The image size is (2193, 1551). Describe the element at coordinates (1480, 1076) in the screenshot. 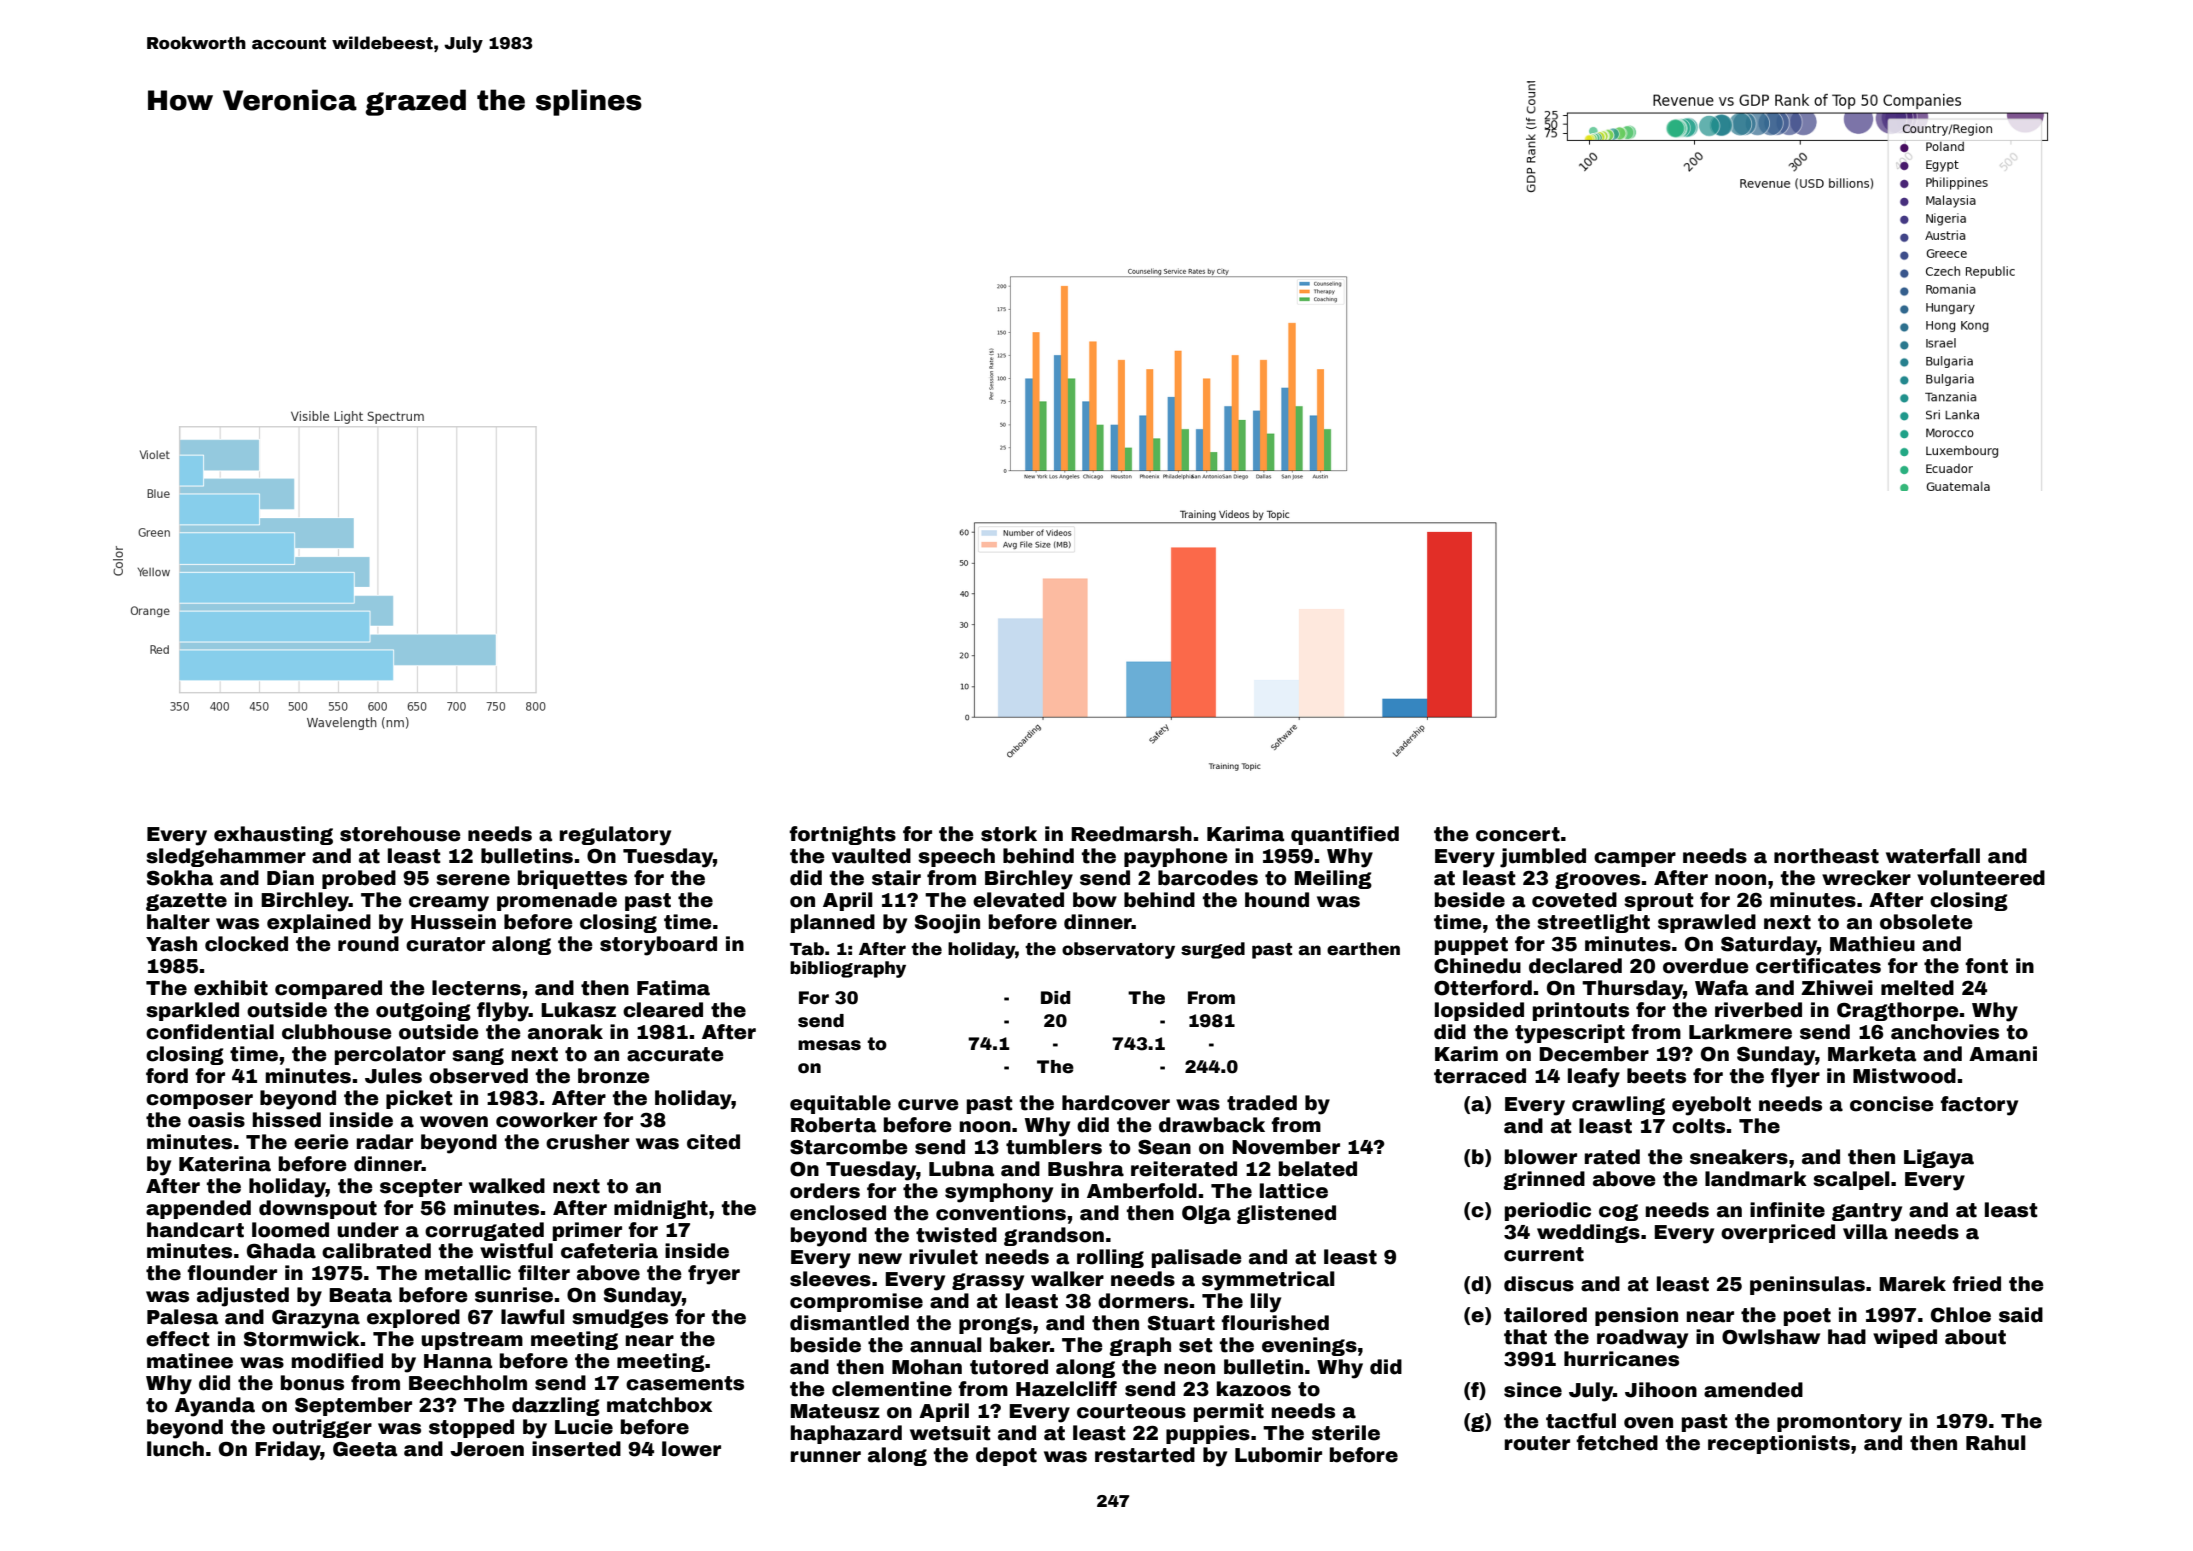

I see `terraced` at that location.
